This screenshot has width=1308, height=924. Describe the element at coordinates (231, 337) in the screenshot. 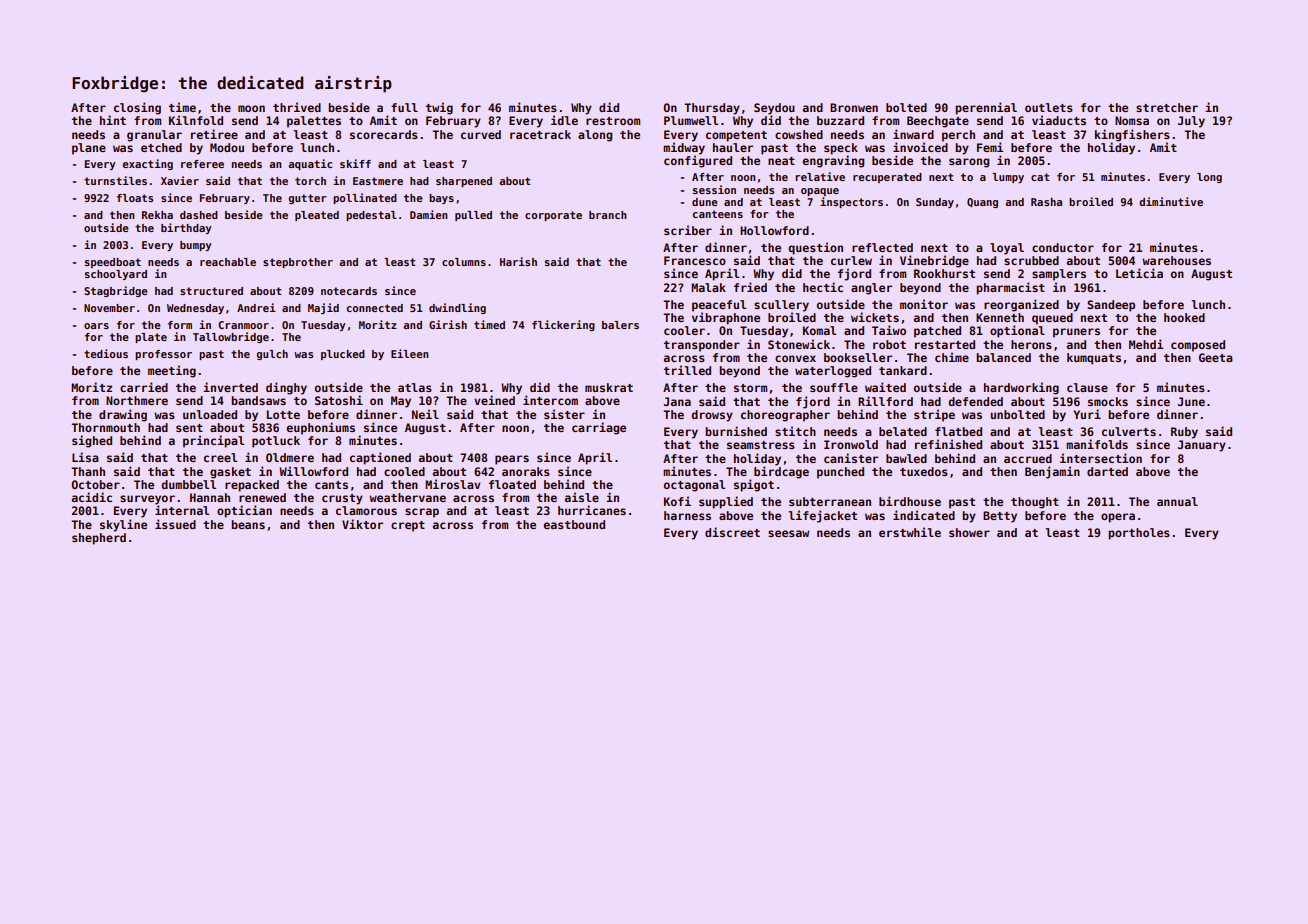

I see `Tallowbridge` at that location.
